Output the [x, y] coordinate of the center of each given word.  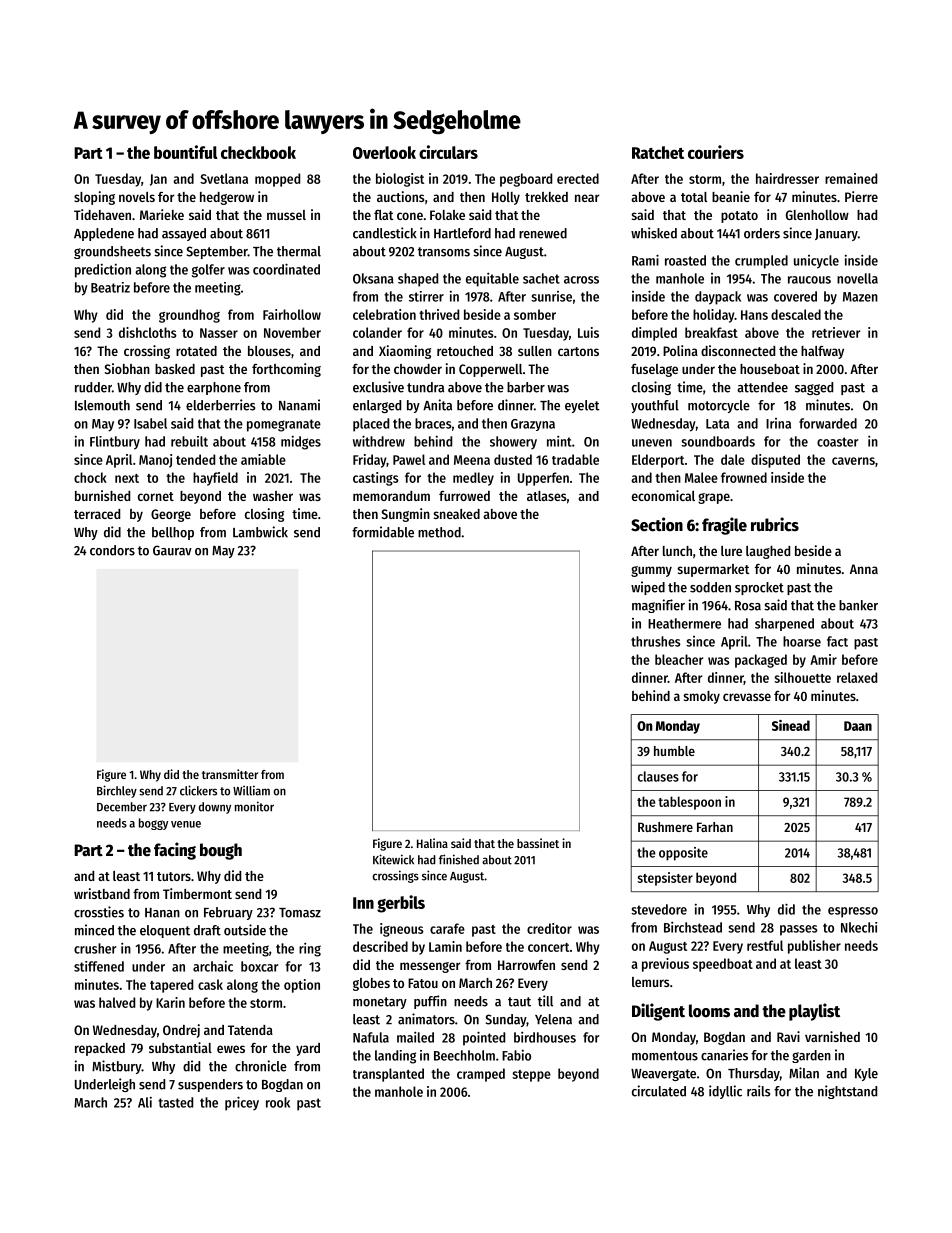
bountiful [186, 152]
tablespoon [689, 803]
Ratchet [658, 152]
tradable [575, 459]
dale [733, 459]
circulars [448, 152]
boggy [153, 824]
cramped [481, 1075]
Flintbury [115, 443]
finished [459, 859]
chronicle [261, 1066]
